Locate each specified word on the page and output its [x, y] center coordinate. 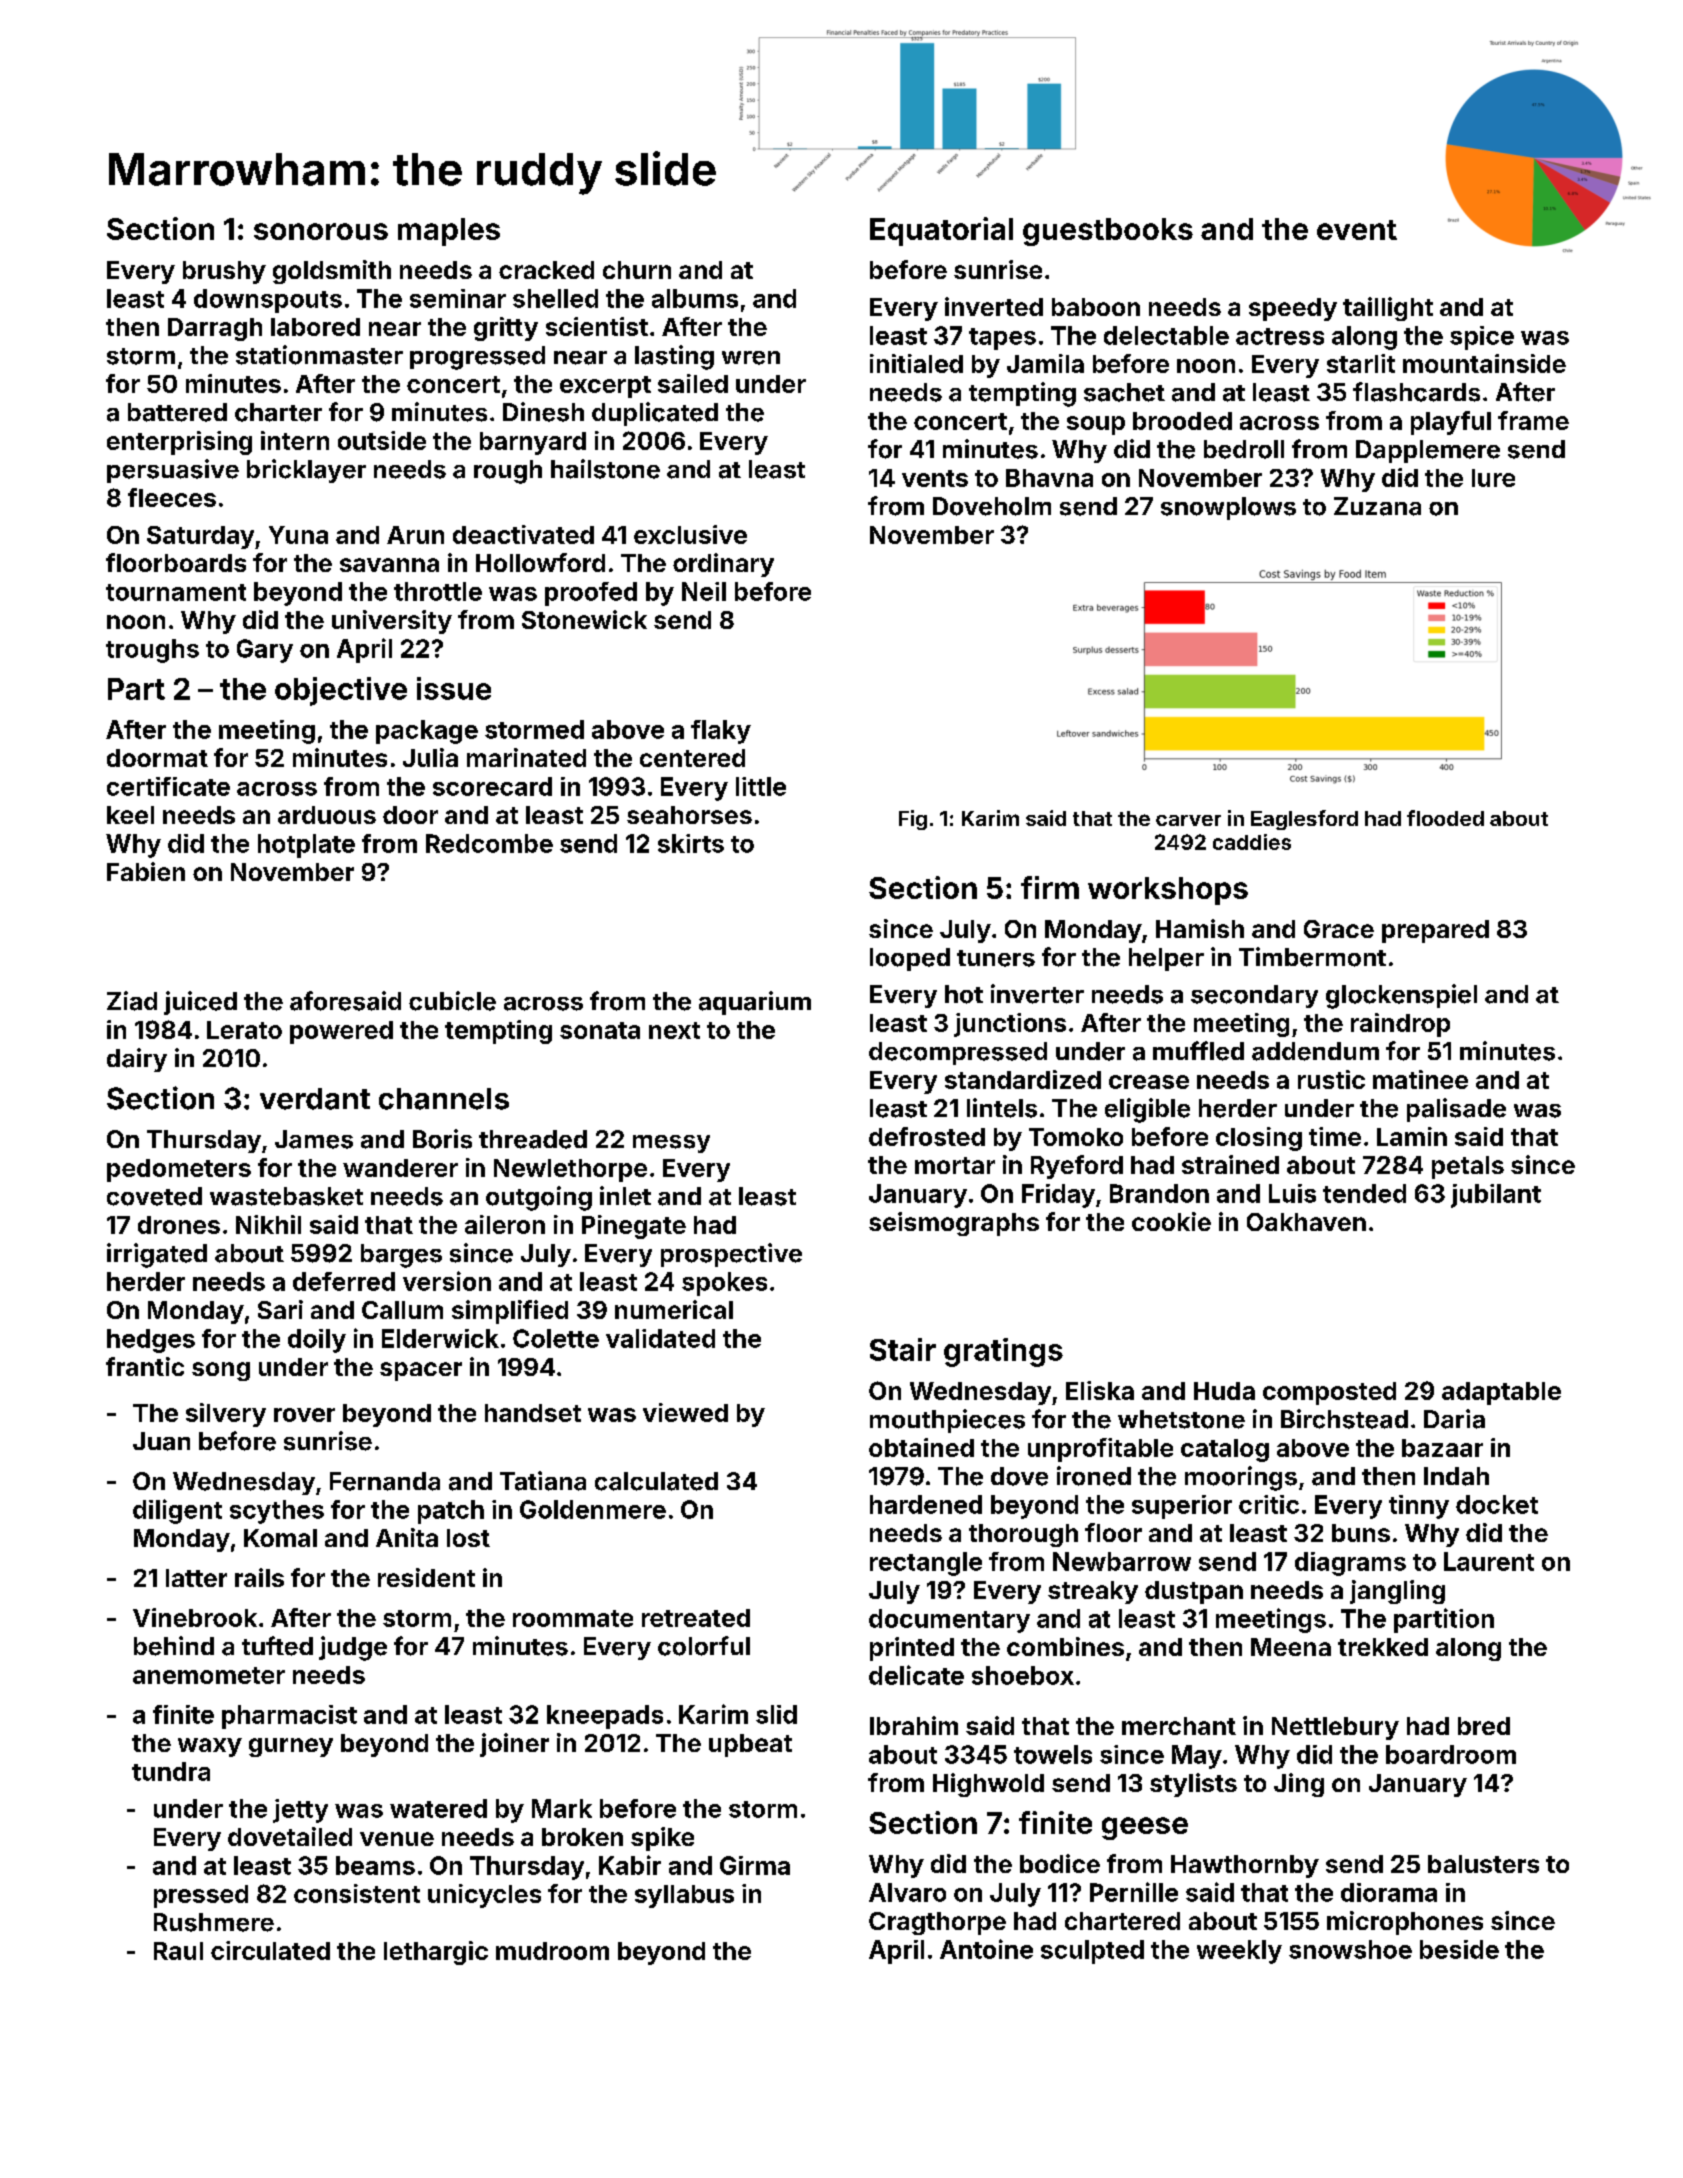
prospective [731, 1255]
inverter [1037, 994]
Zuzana [1377, 506]
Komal [280, 1538]
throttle [438, 591]
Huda [1224, 1391]
